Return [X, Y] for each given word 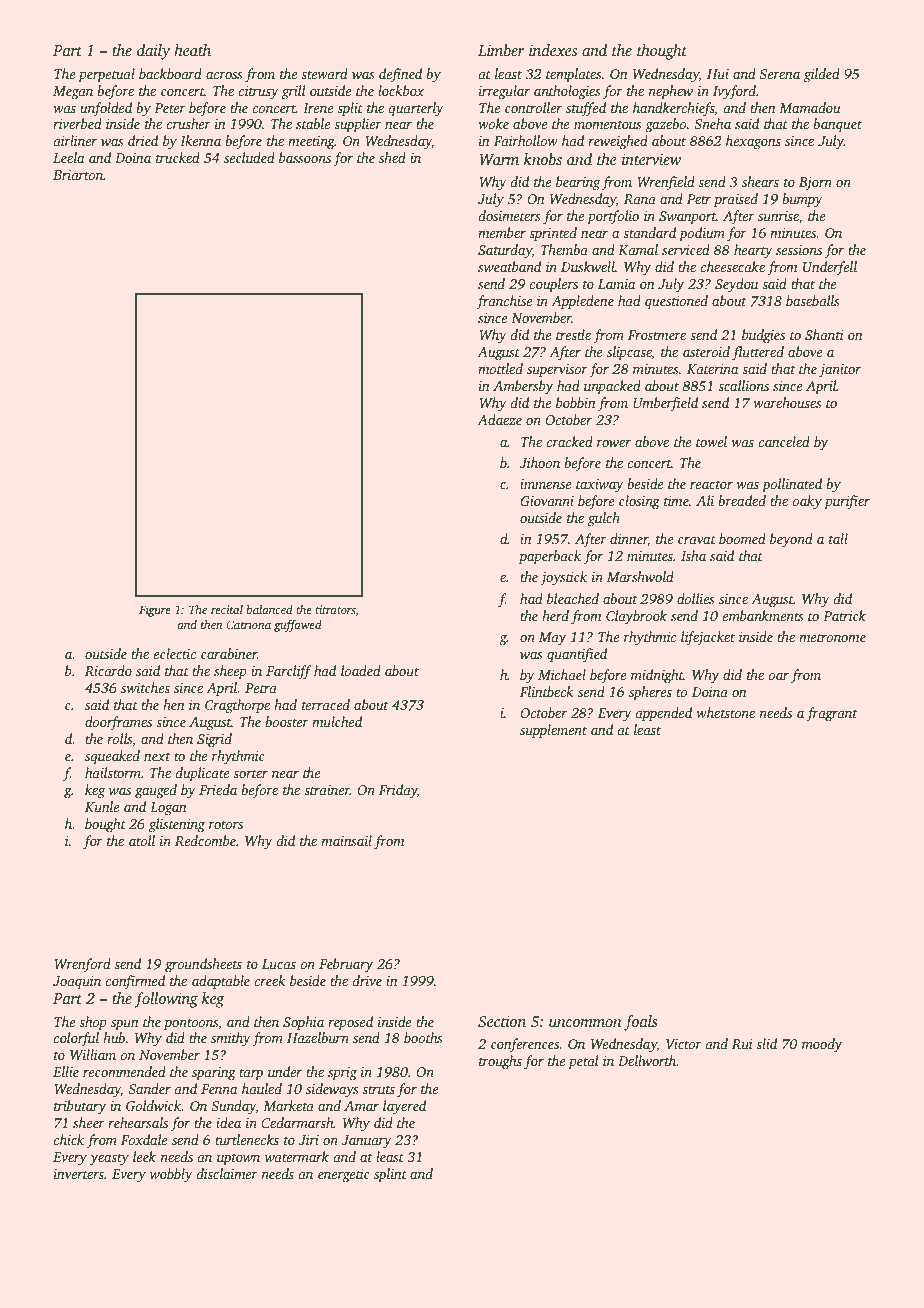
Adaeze [499, 419]
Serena [779, 74]
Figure [155, 611]
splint [390, 1175]
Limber [501, 50]
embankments [763, 615]
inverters [79, 1174]
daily [154, 52]
